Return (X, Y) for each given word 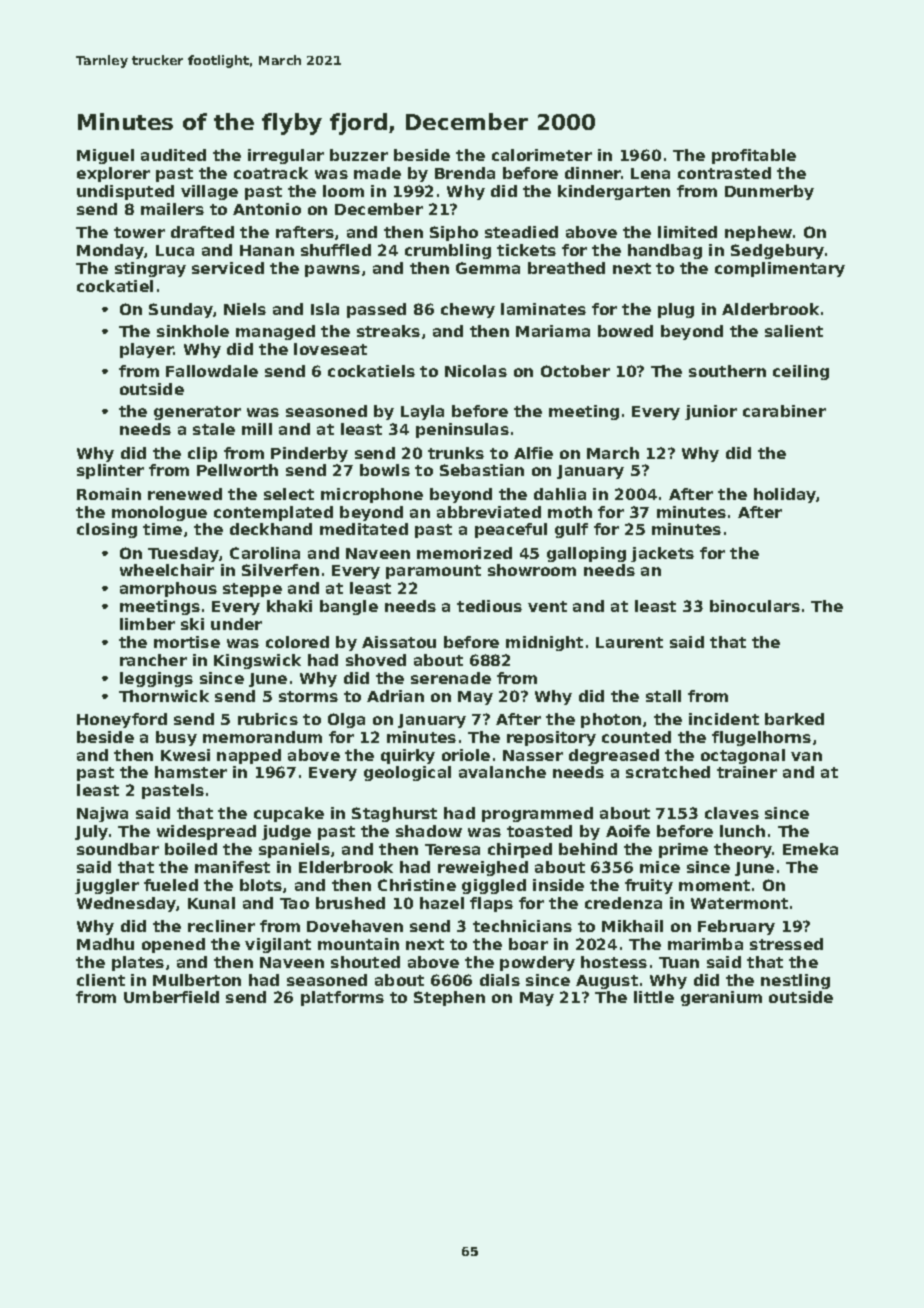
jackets (662, 554)
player (147, 350)
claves (732, 813)
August (607, 982)
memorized (464, 553)
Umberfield (171, 997)
